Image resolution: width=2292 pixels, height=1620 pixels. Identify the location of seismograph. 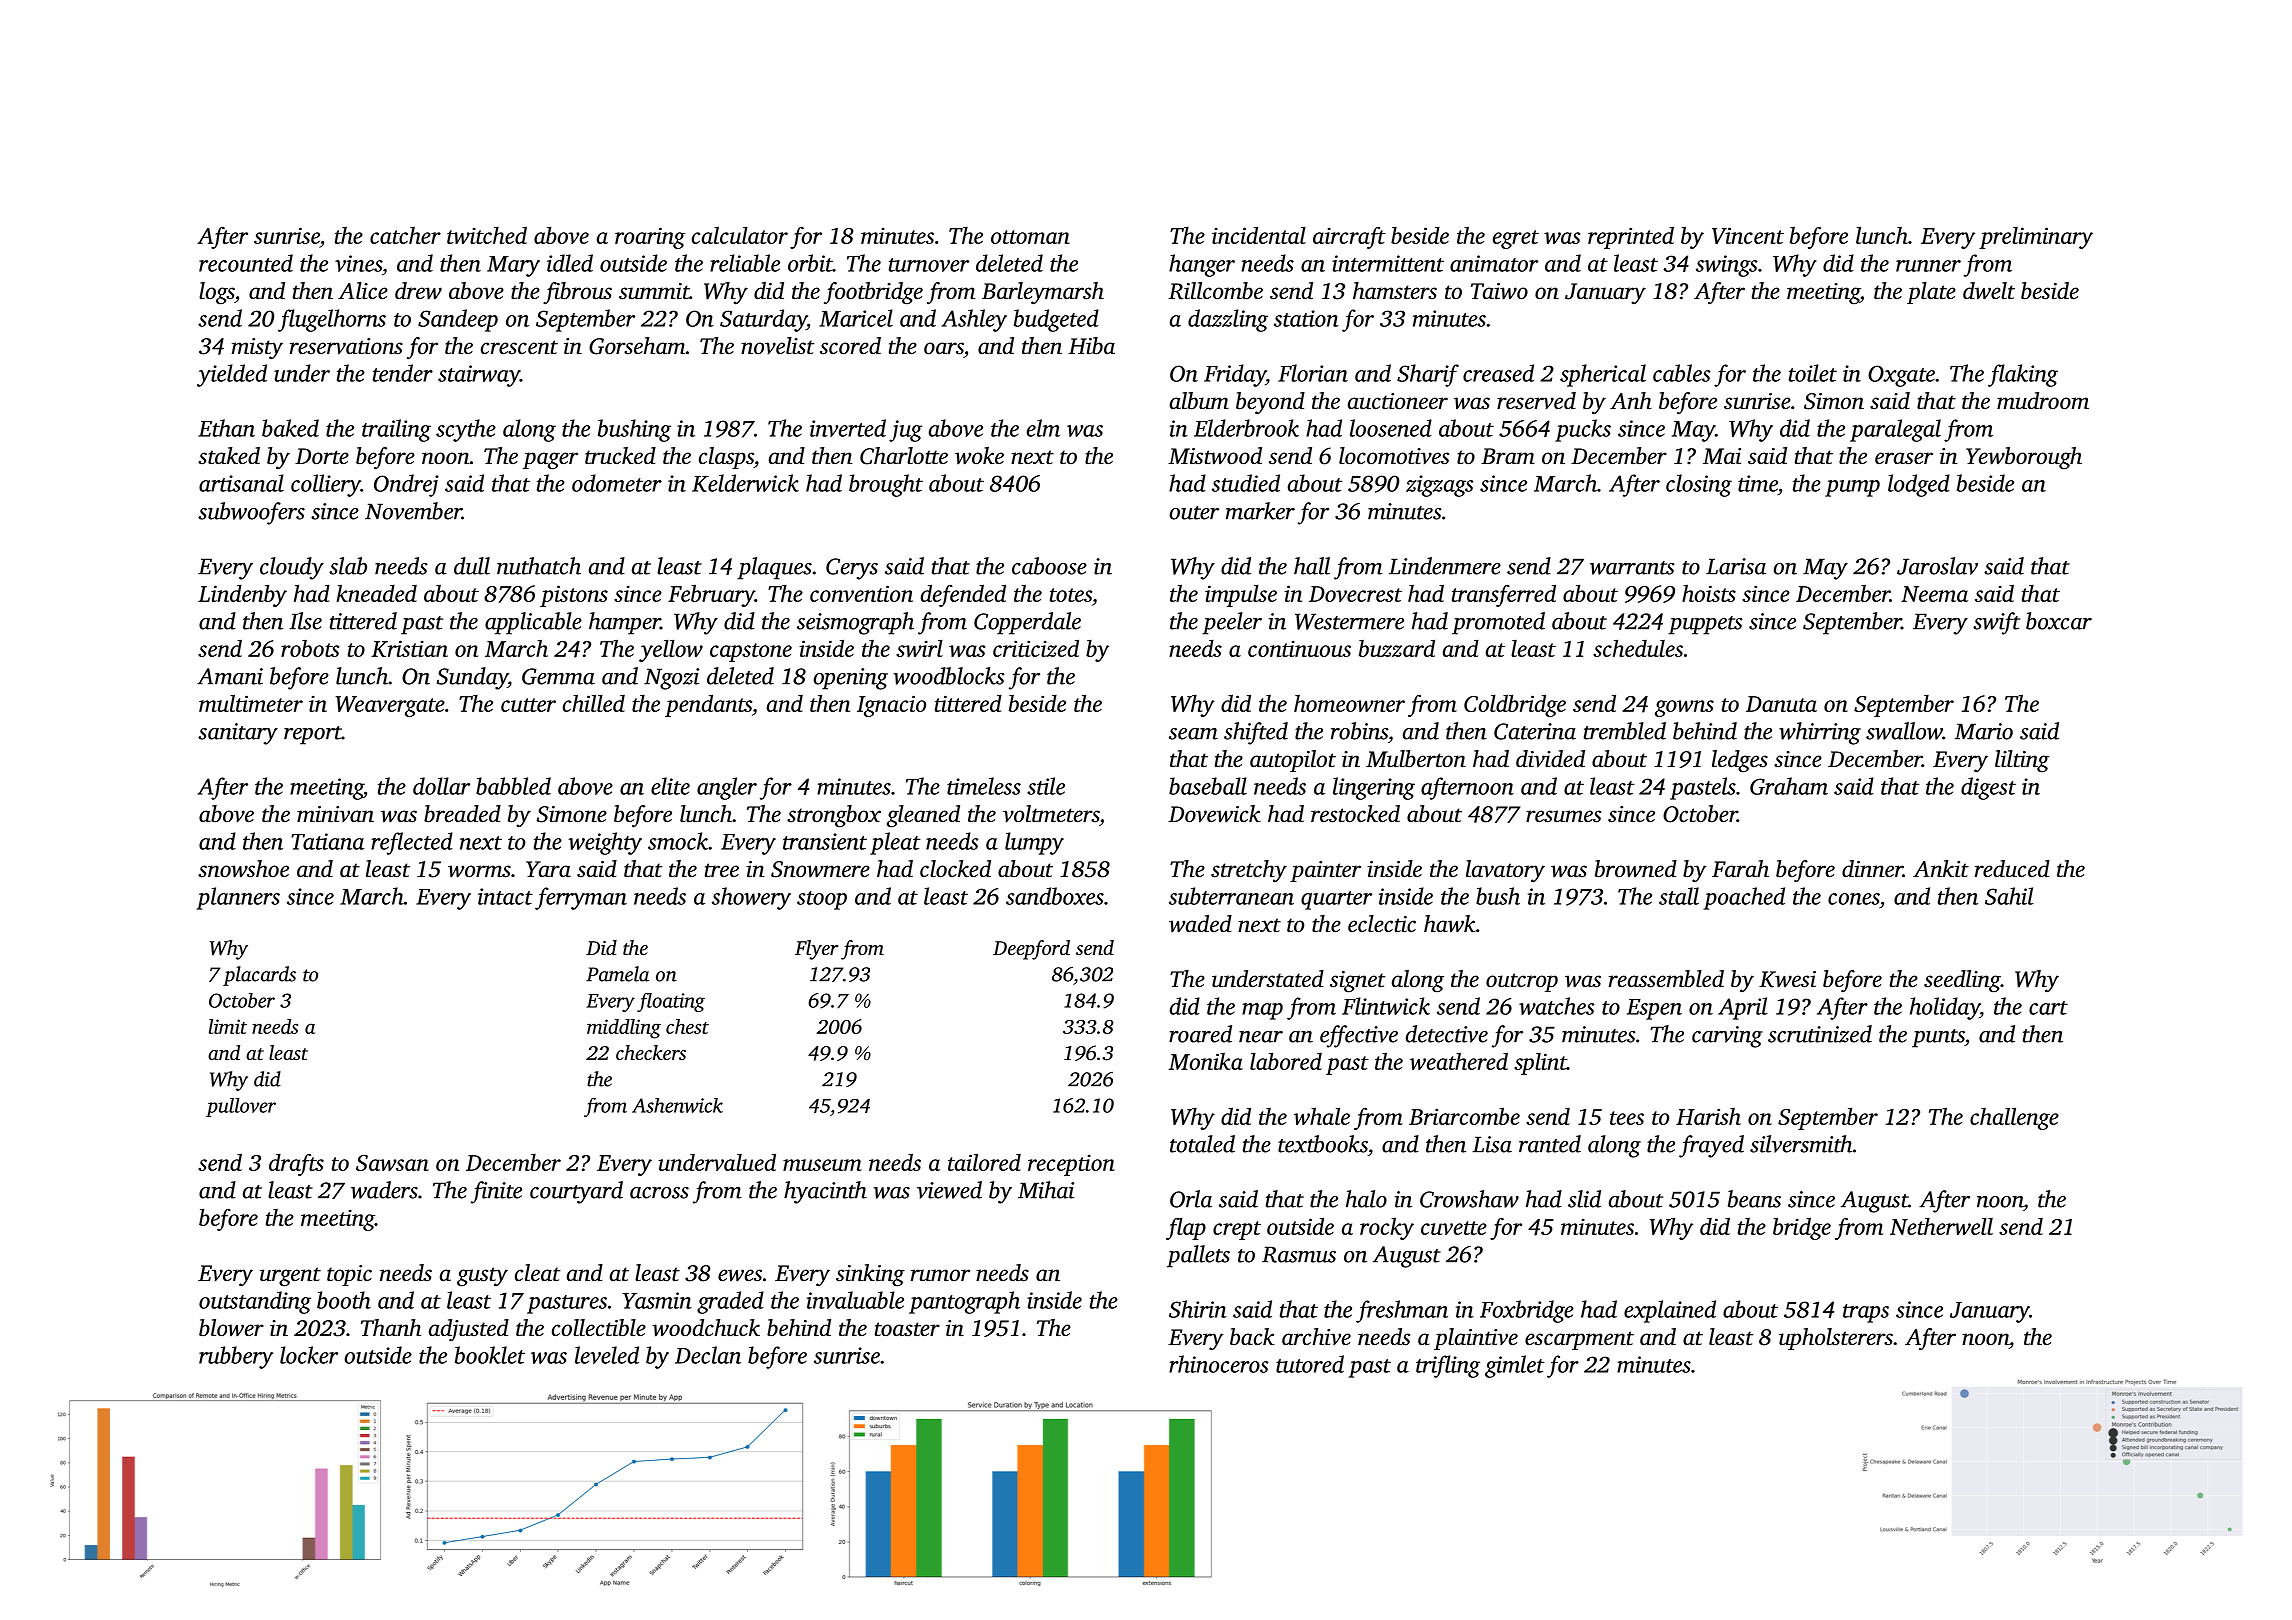
(855, 623).
